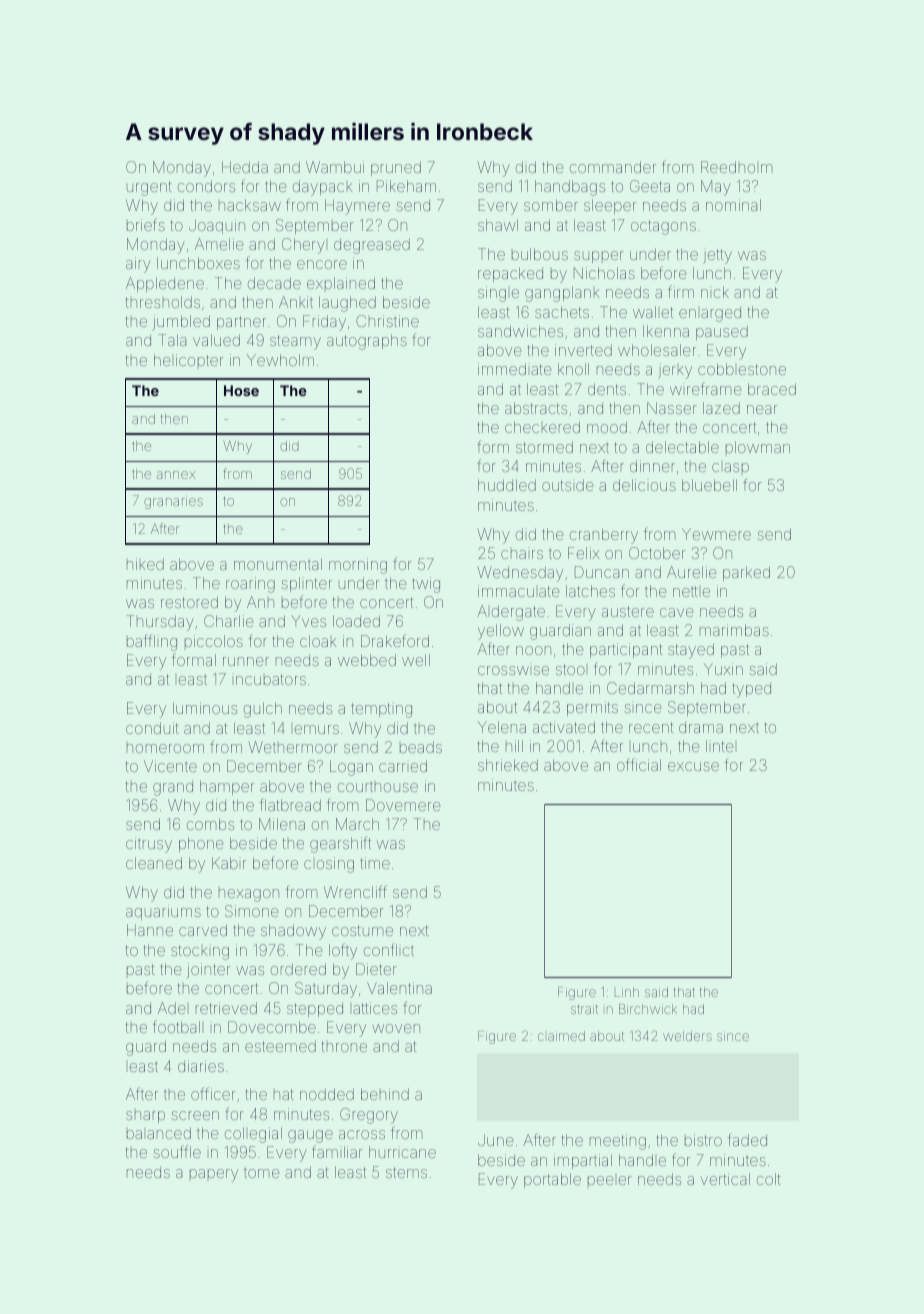 This screenshot has width=924, height=1314. What do you see at coordinates (736, 167) in the screenshot?
I see `Reedholm` at bounding box center [736, 167].
